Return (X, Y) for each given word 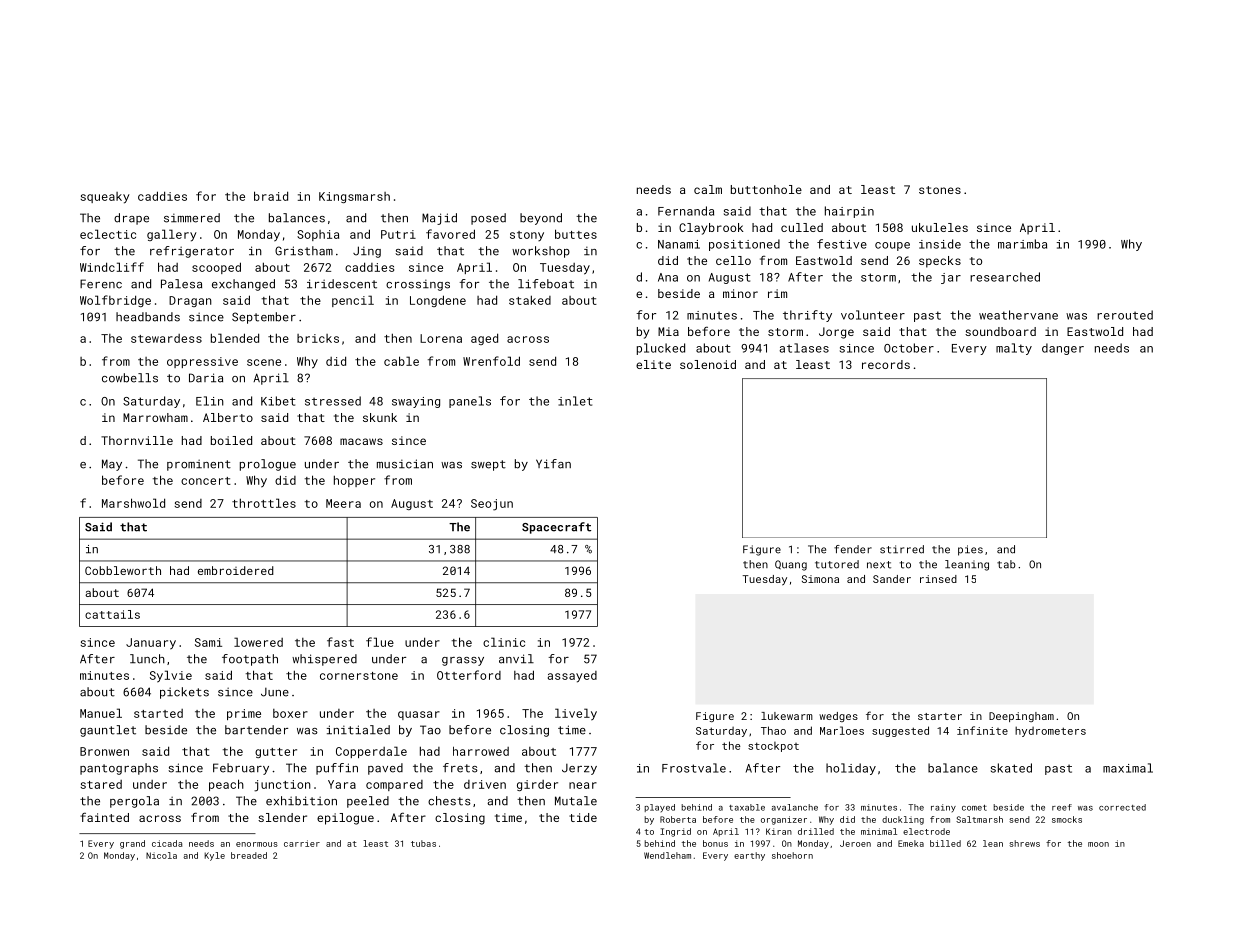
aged (484, 339)
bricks (318, 338)
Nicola (161, 855)
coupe (892, 246)
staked (530, 300)
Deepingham (1021, 717)
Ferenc (101, 284)
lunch (147, 659)
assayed (572, 677)
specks (940, 262)
